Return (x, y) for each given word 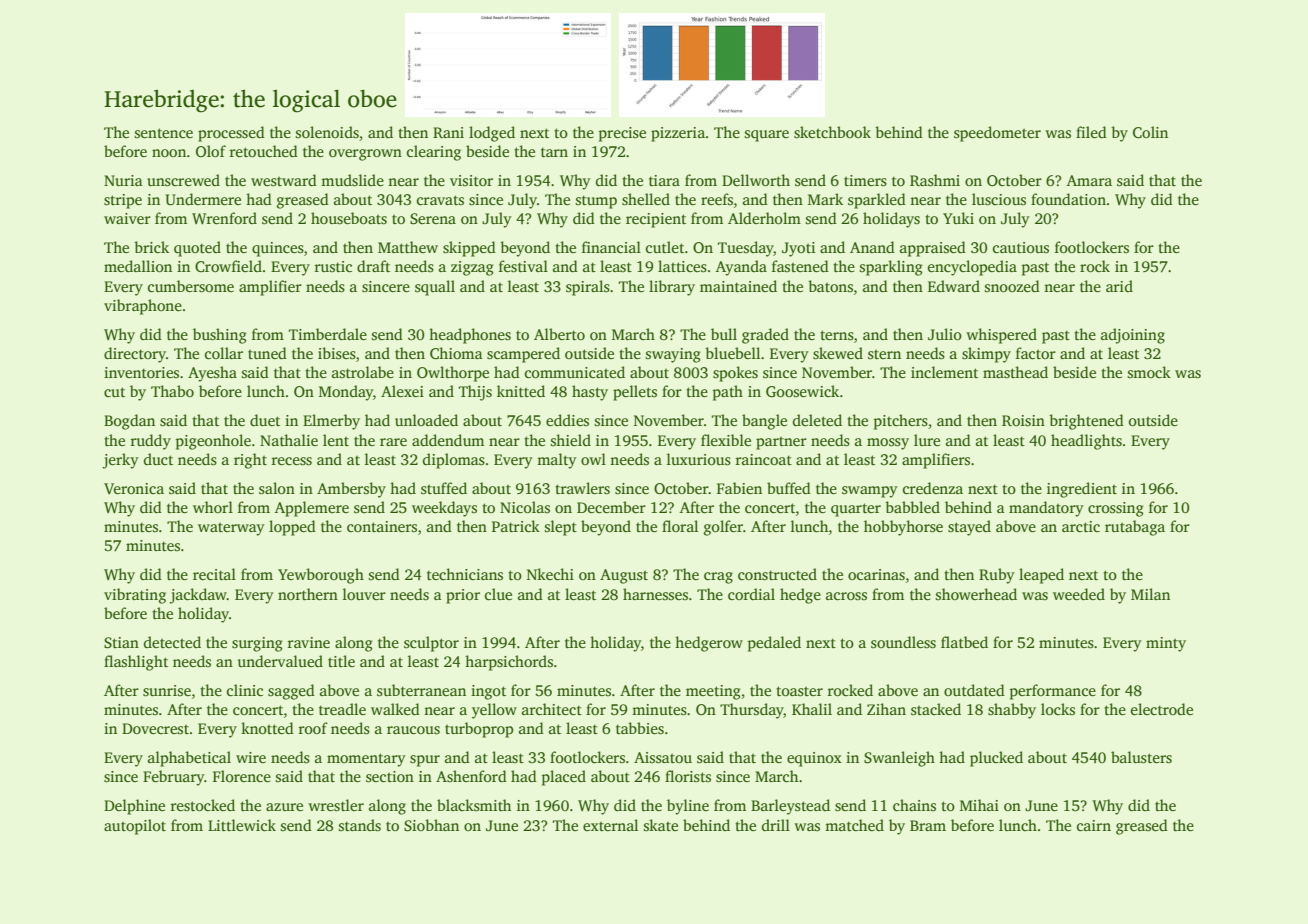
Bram (928, 825)
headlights (1086, 442)
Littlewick (242, 825)
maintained (738, 286)
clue (498, 594)
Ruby (996, 576)
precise (622, 134)
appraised (933, 249)
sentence (164, 133)
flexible (726, 440)
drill (776, 825)
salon (277, 488)
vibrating (135, 596)
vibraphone (143, 307)
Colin (1150, 132)
